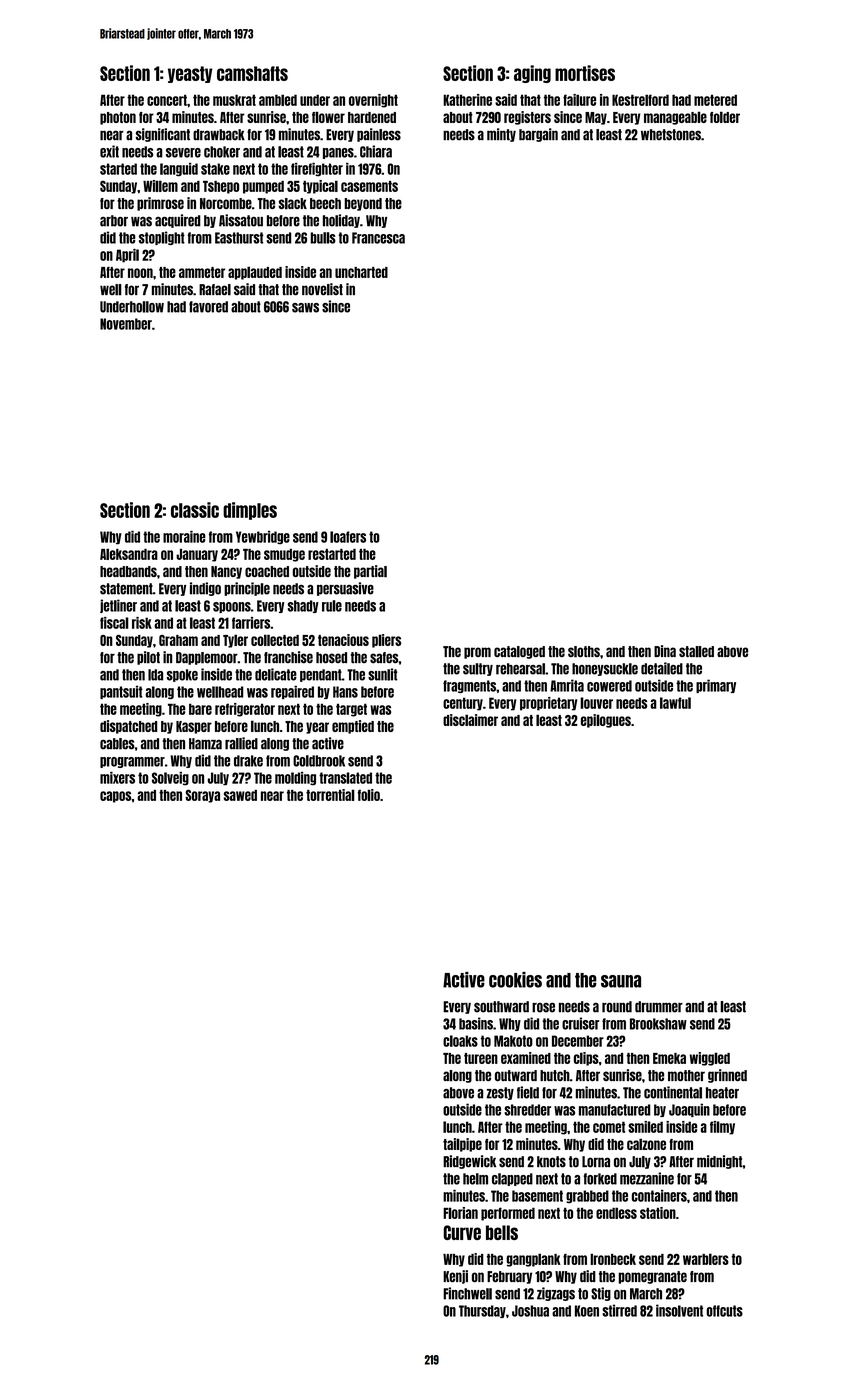  Describe the element at coordinates (696, 652) in the page. I see `stalled` at that location.
